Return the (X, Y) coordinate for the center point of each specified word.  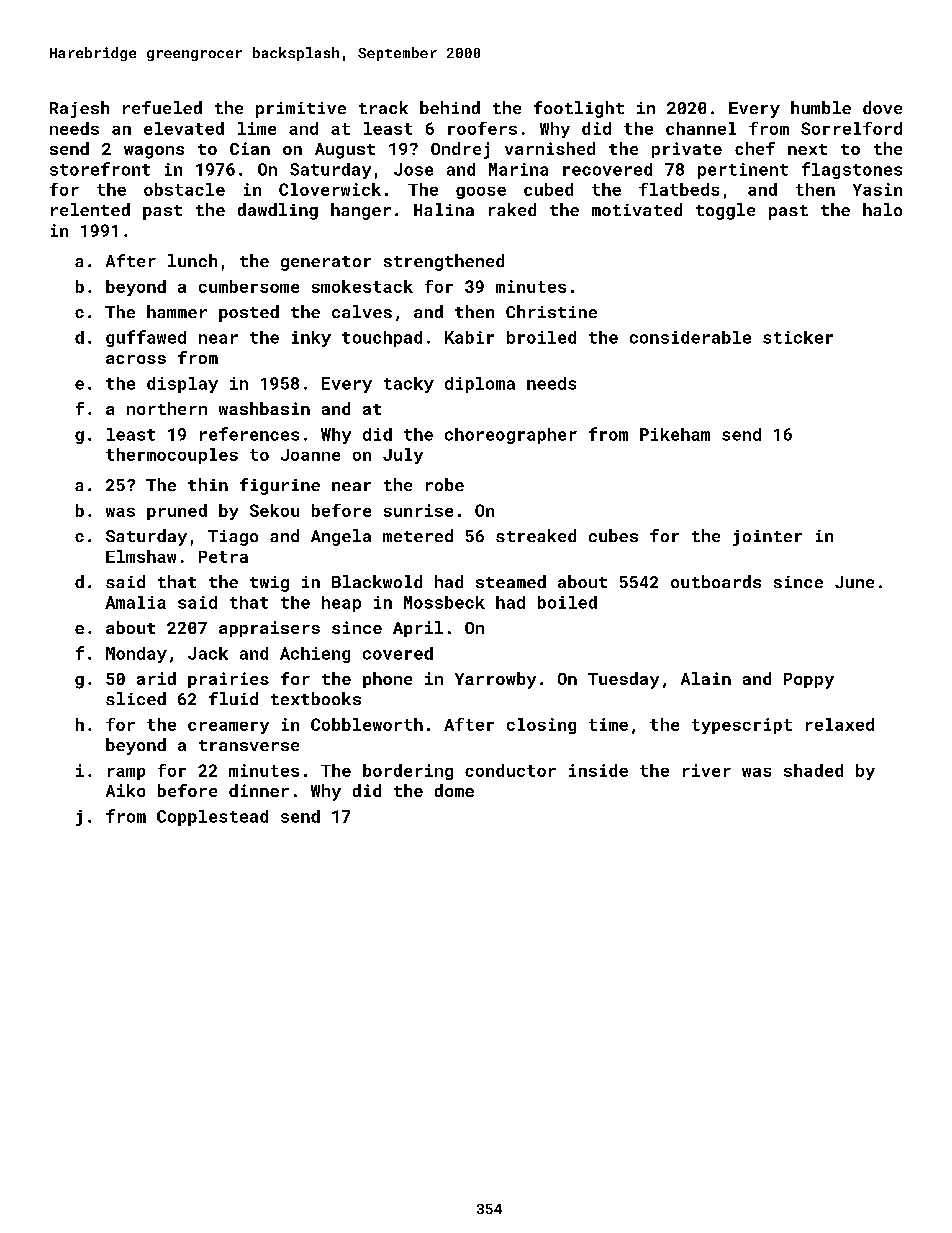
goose (481, 193)
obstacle (184, 189)
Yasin (877, 189)
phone (387, 680)
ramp (126, 774)
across (136, 359)
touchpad (382, 339)
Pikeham (675, 434)
